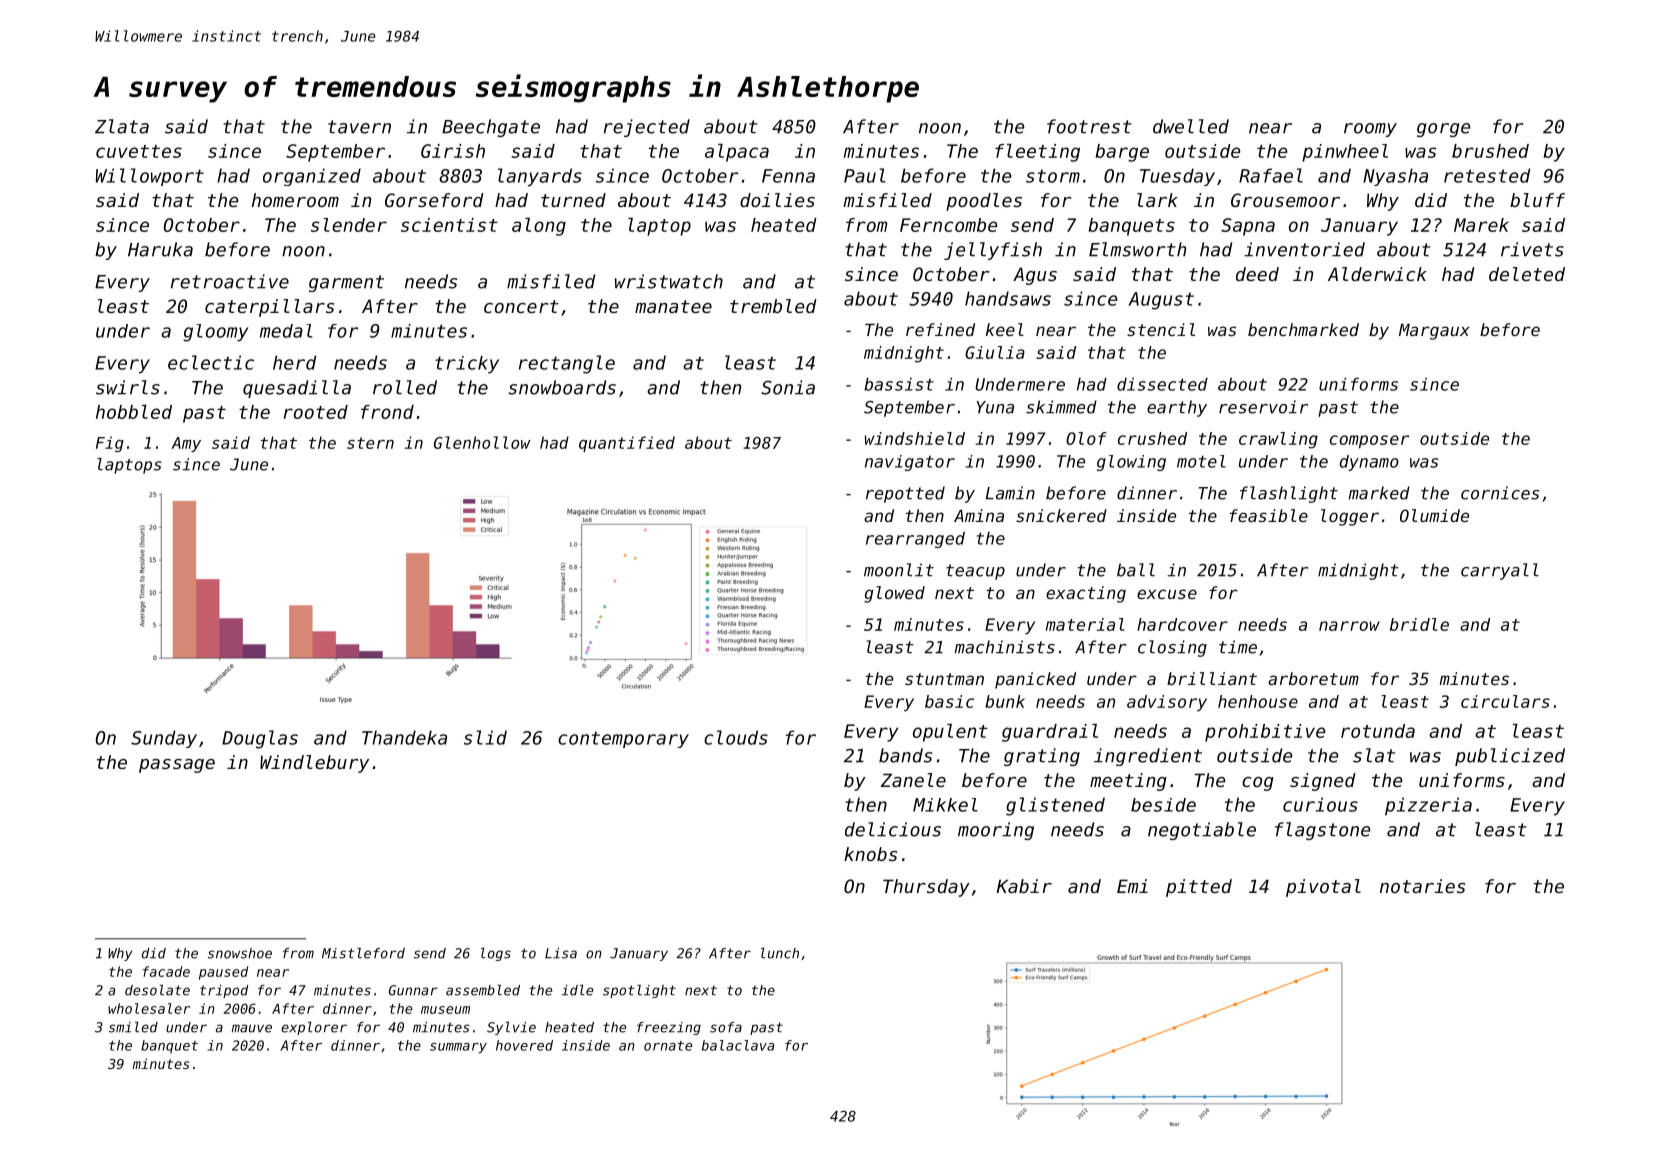  Describe the element at coordinates (673, 306) in the screenshot. I see `manatee` at that location.
